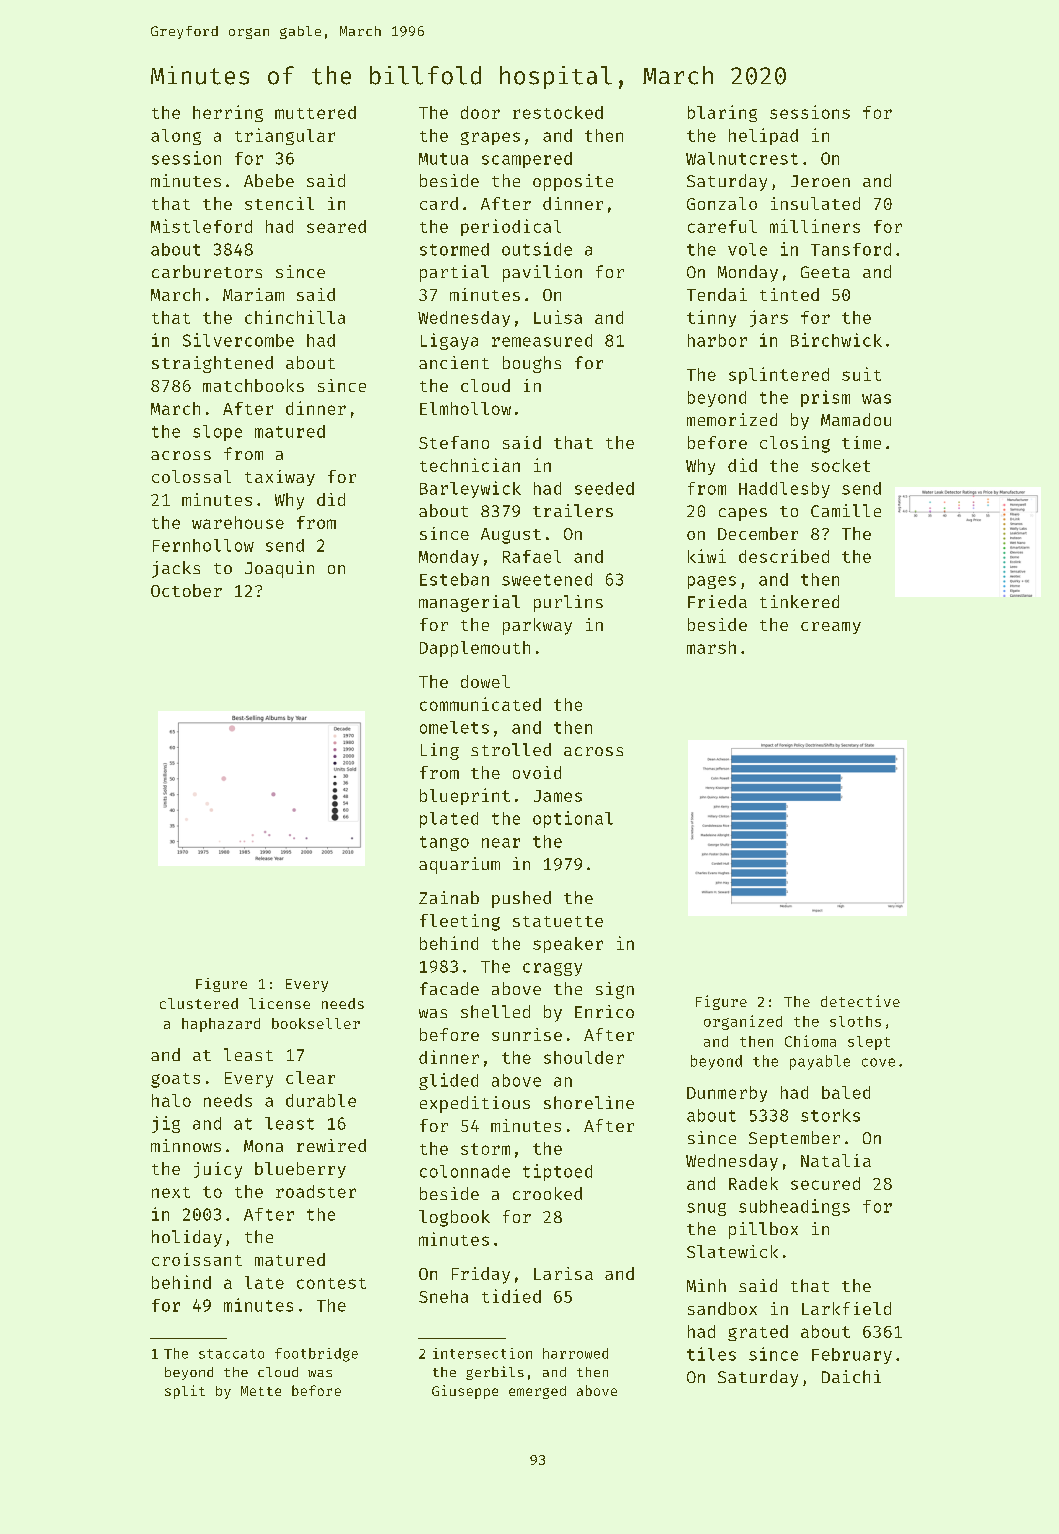 This screenshot has width=1059, height=1534. What do you see at coordinates (470, 489) in the screenshot?
I see `Barleywick` at bounding box center [470, 489].
